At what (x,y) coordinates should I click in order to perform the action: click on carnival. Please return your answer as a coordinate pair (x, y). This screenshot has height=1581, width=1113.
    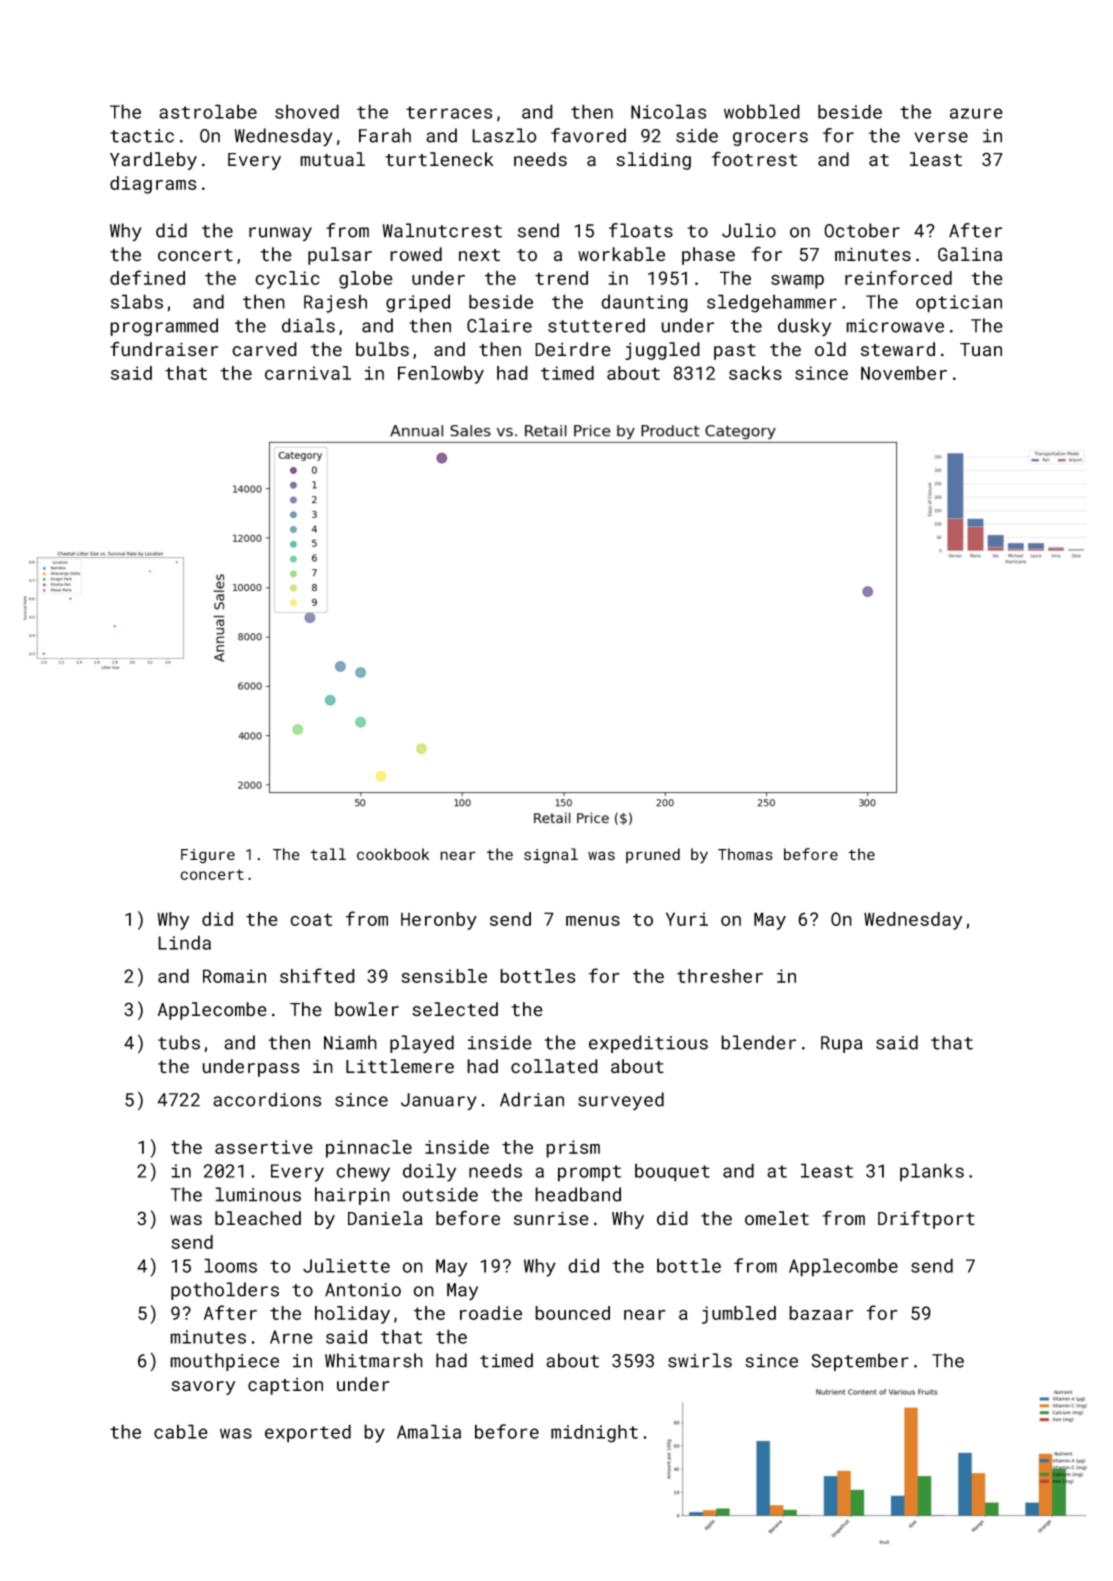
    Looking at the image, I should click on (308, 373).
